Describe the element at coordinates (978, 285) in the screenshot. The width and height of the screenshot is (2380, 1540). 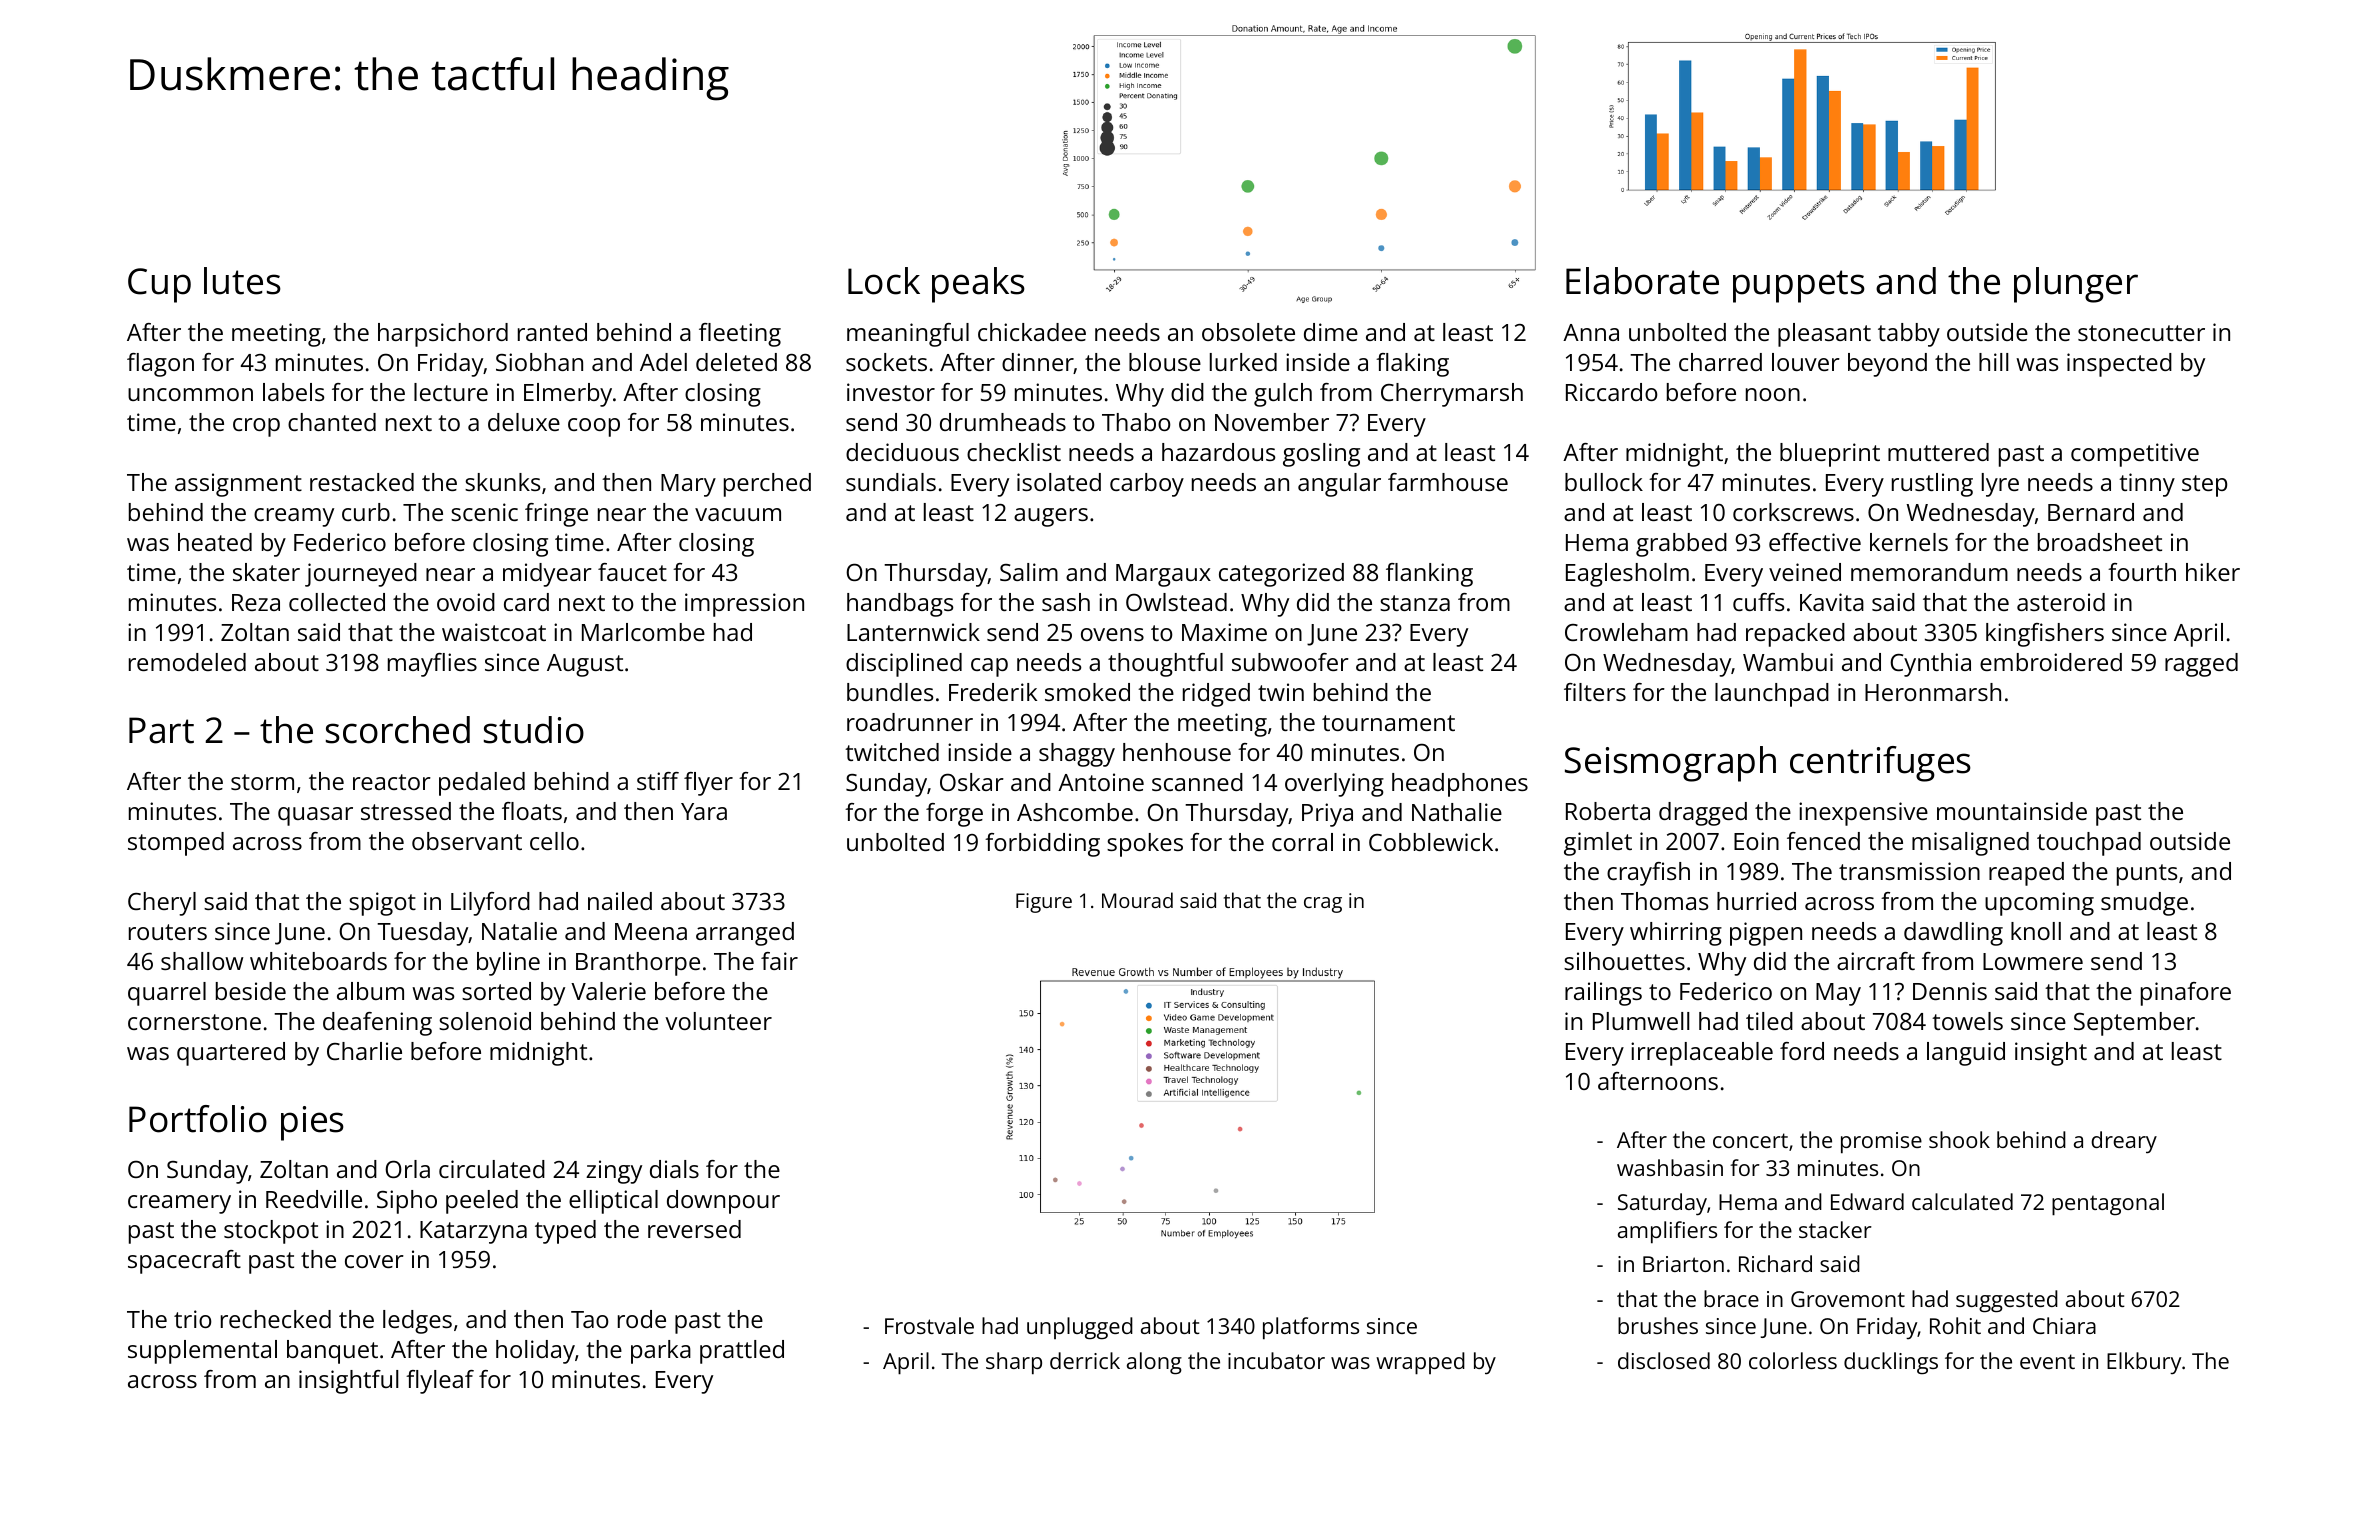
I see `peaks` at that location.
